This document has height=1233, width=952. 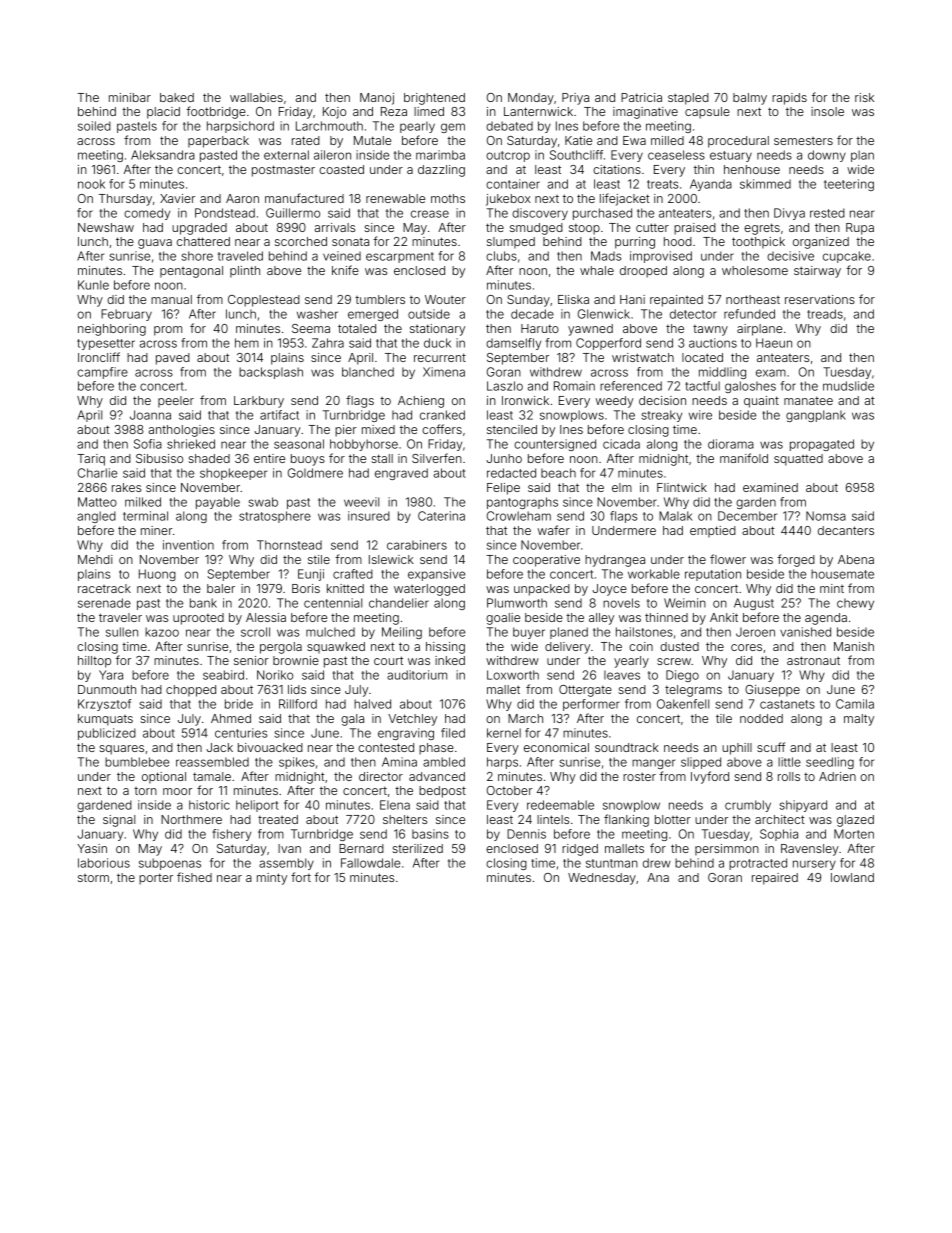 I want to click on Katie, so click(x=578, y=140).
